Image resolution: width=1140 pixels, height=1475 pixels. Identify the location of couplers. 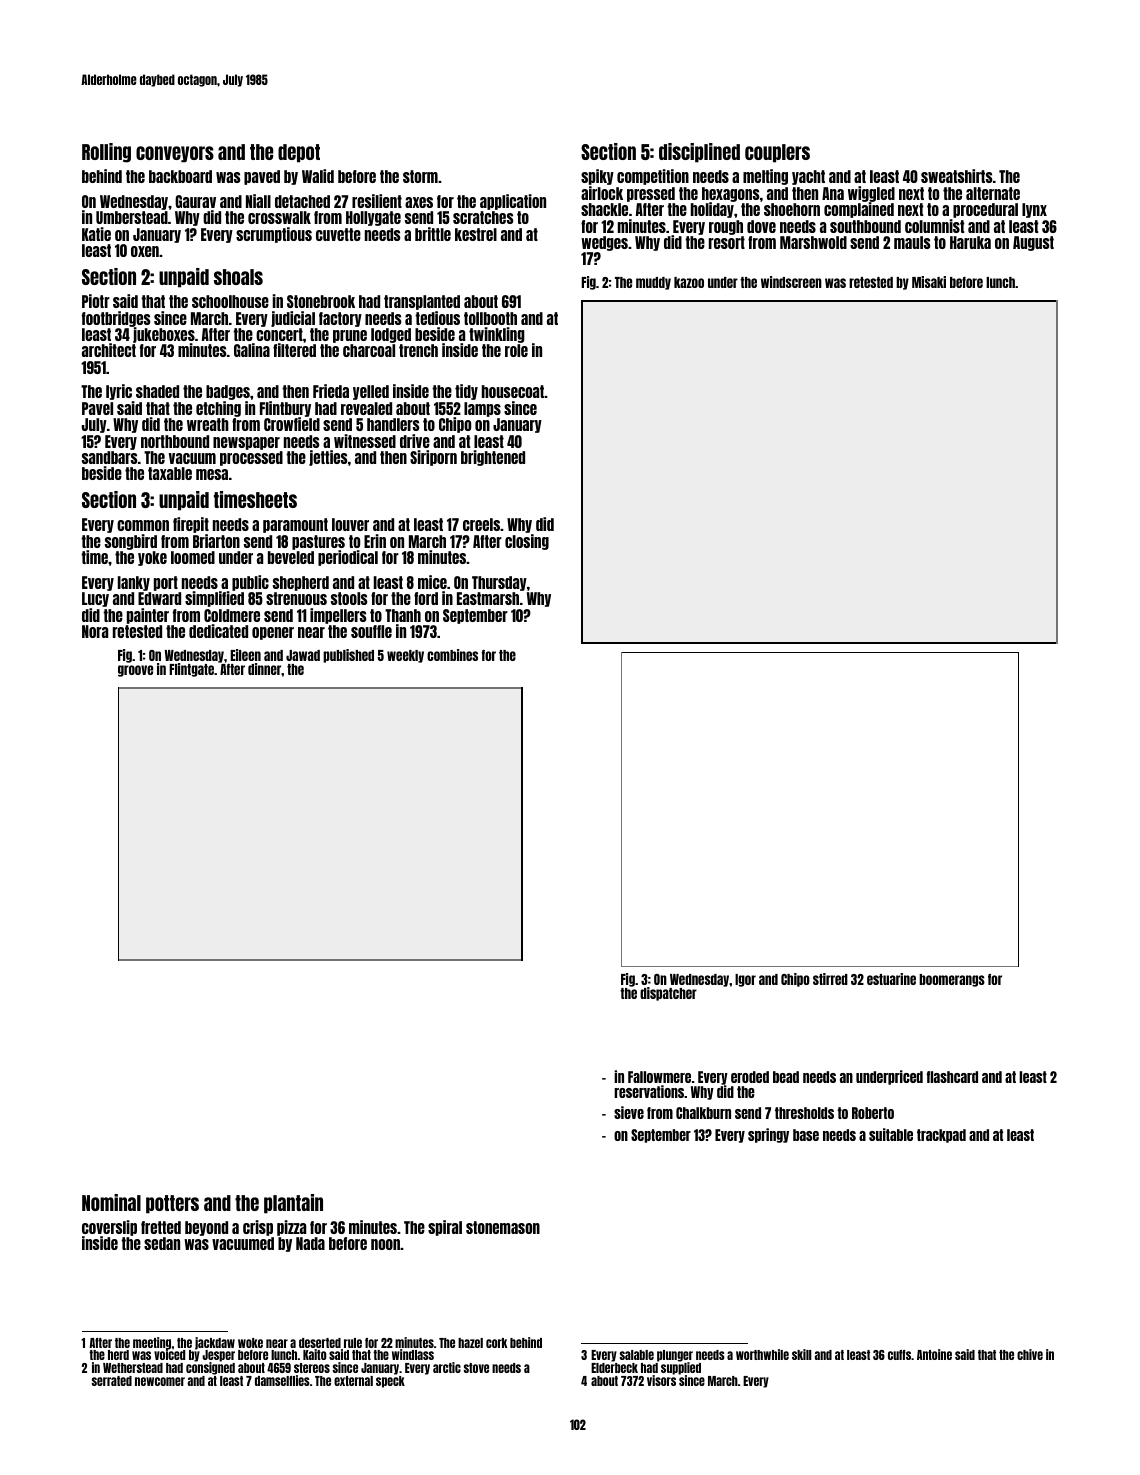
(777, 153).
